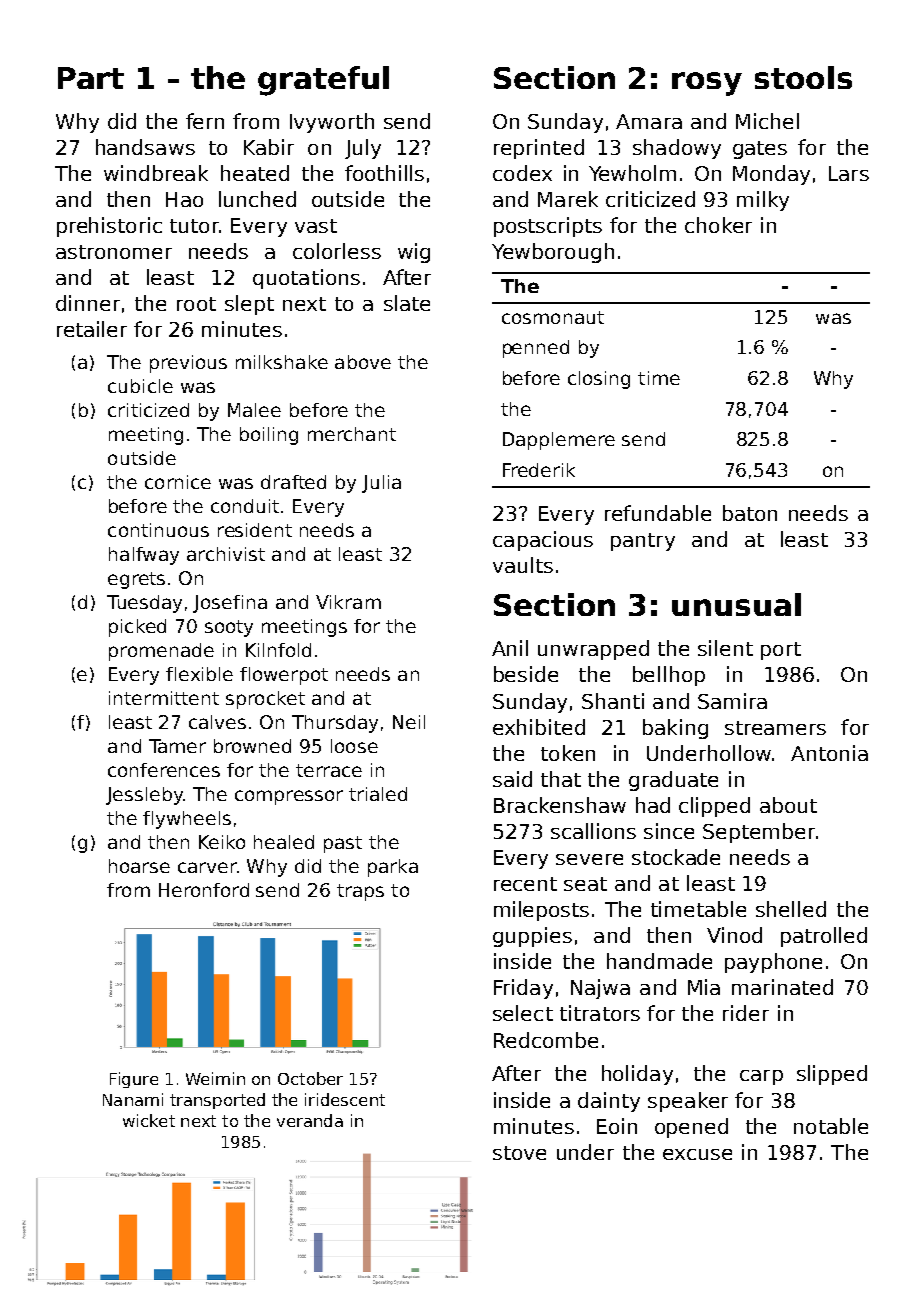 The image size is (924, 1311). Describe the element at coordinates (215, 1078) in the screenshot. I see `Weimin` at that location.
